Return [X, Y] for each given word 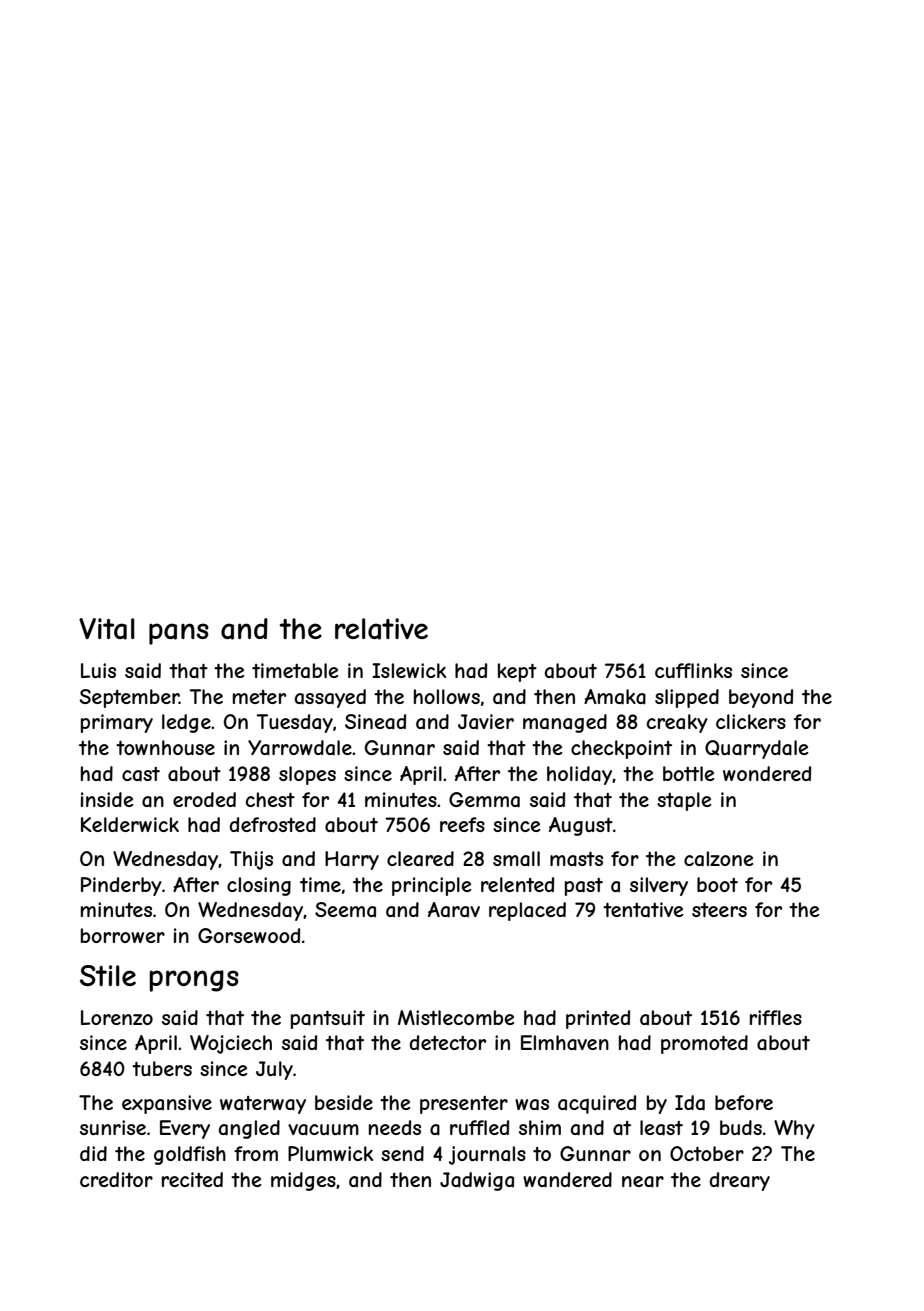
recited [192, 1179]
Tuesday [295, 723]
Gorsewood [249, 935]
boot [717, 884]
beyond [761, 698]
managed [565, 723]
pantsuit [328, 1019]
